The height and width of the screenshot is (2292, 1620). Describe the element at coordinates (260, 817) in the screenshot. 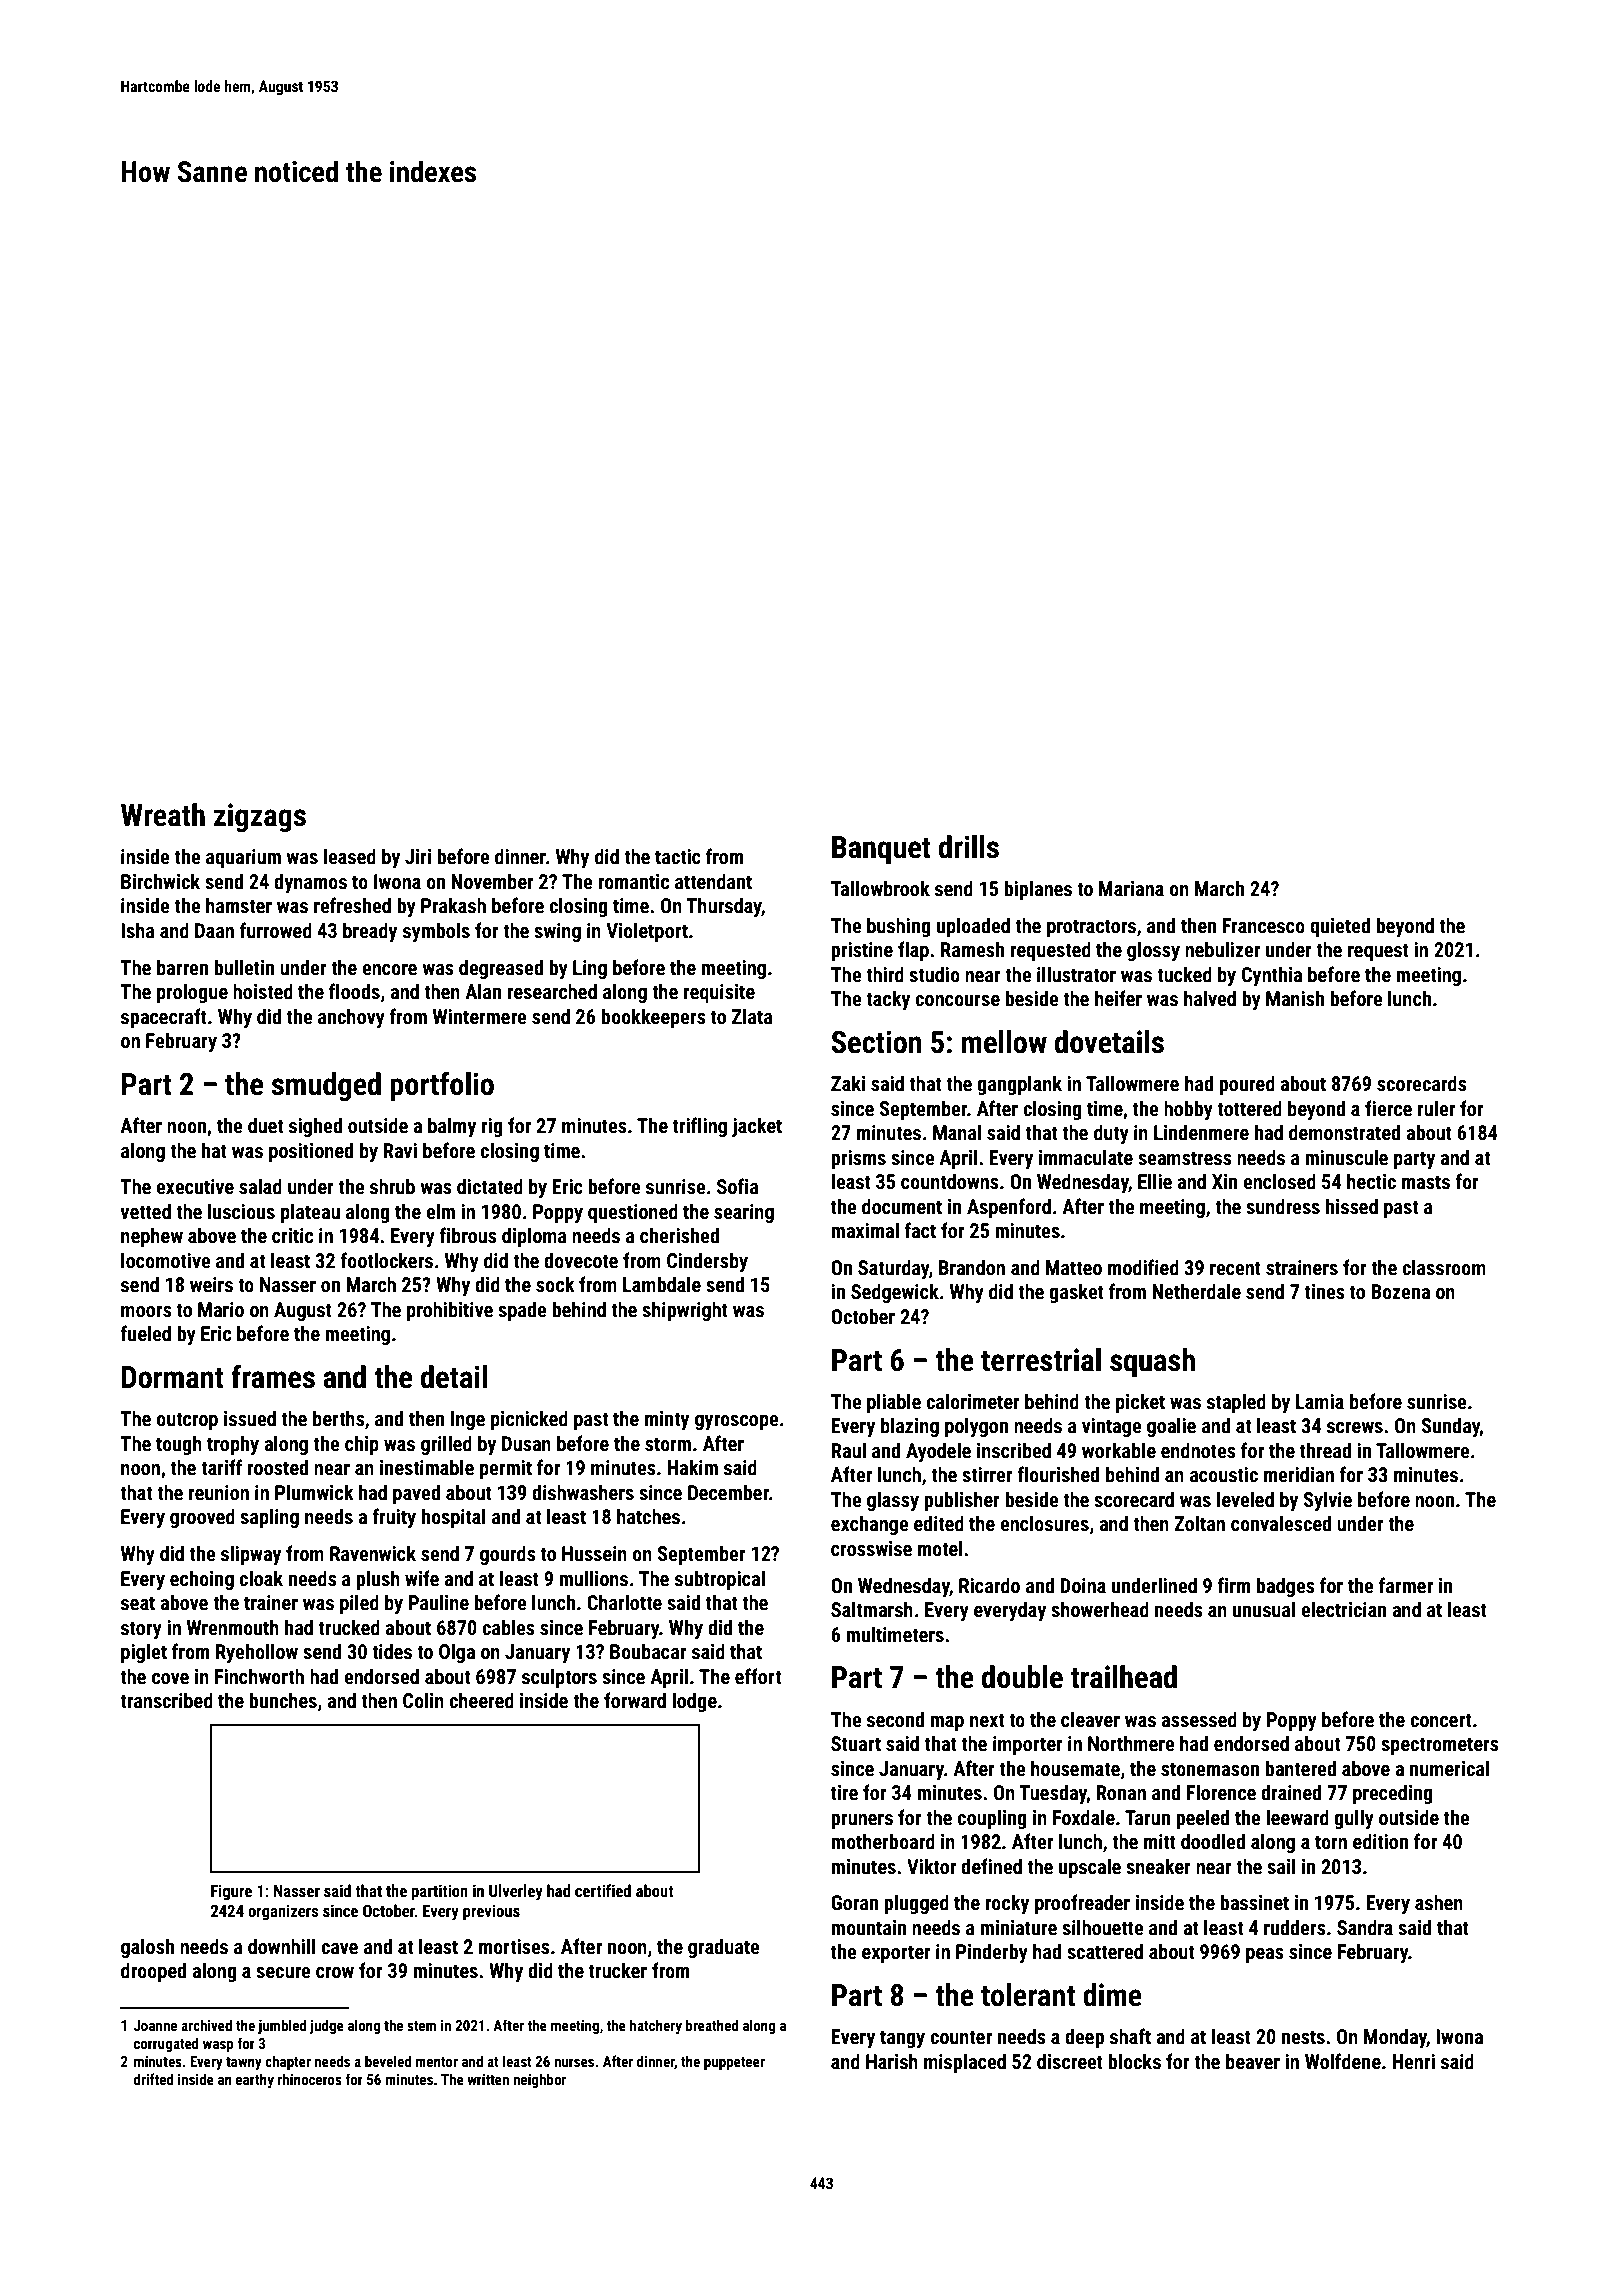

I see `zigzags` at that location.
